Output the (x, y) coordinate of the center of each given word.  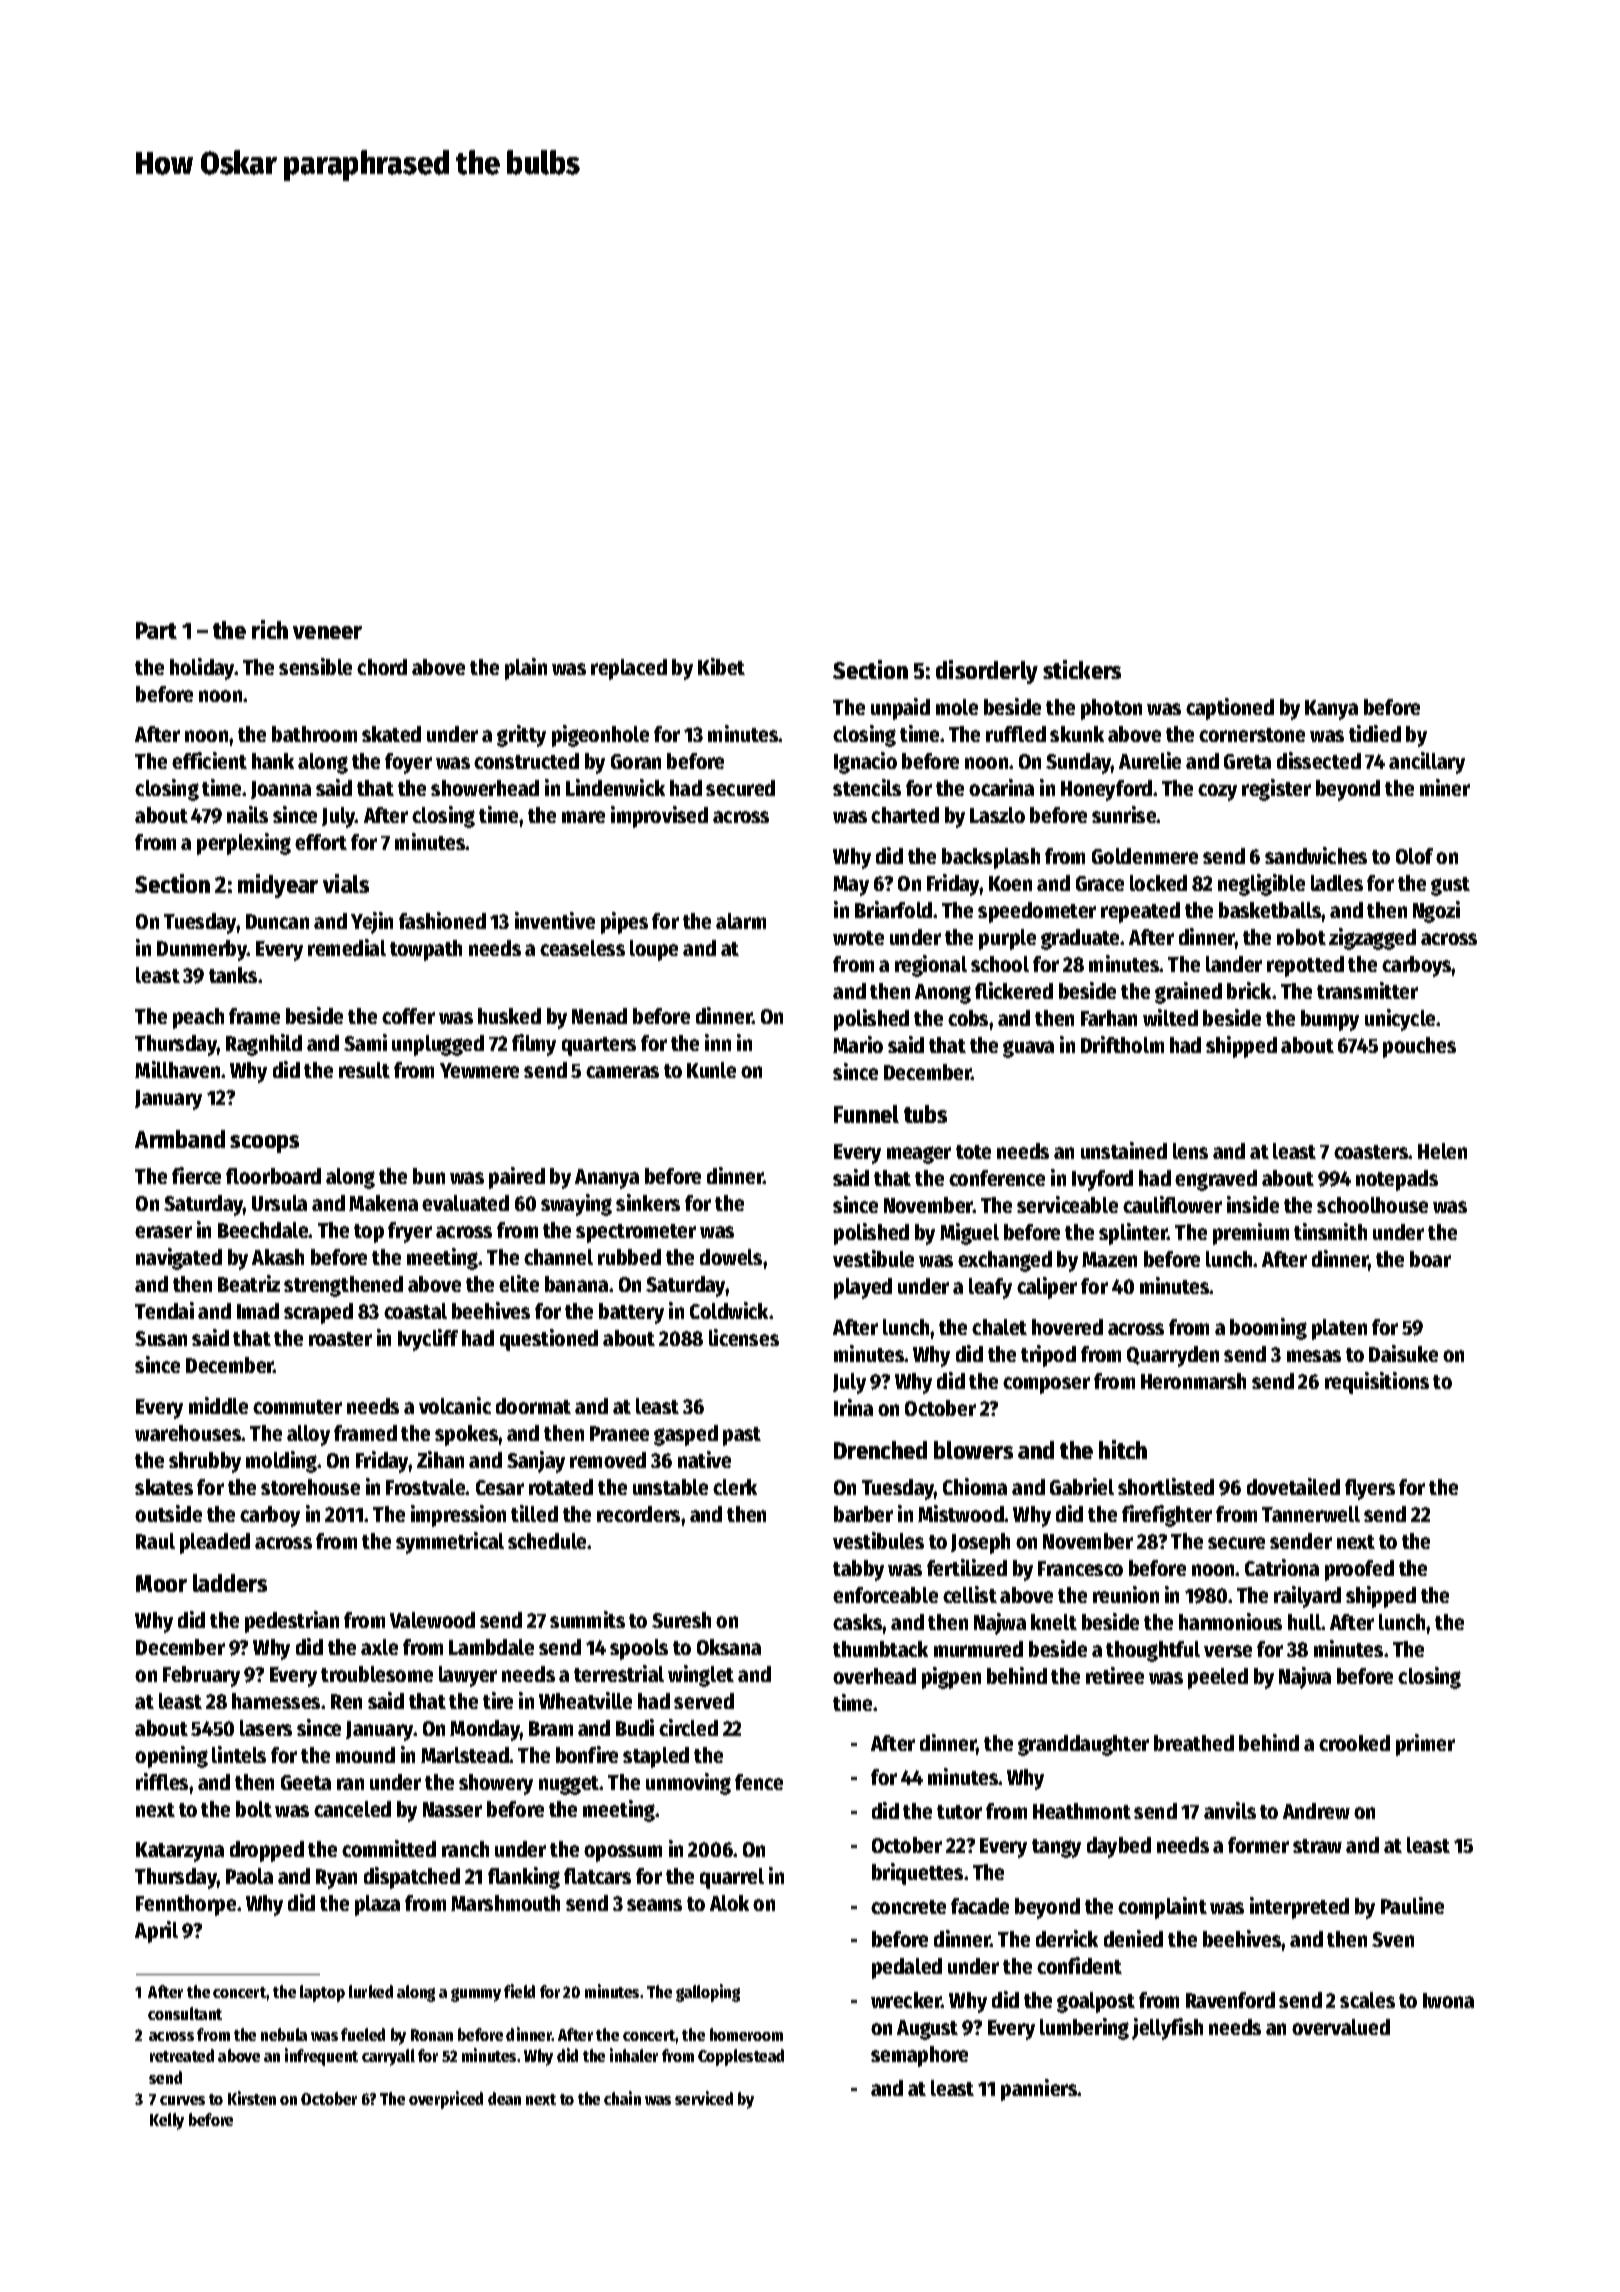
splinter (1133, 1234)
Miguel (969, 1234)
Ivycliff (428, 1340)
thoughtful (1153, 1651)
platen (1339, 1329)
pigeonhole (600, 736)
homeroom (746, 2034)
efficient (209, 760)
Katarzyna (180, 1852)
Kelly (167, 2121)
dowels (731, 1257)
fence (759, 1782)
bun (429, 1176)
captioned (1230, 709)
